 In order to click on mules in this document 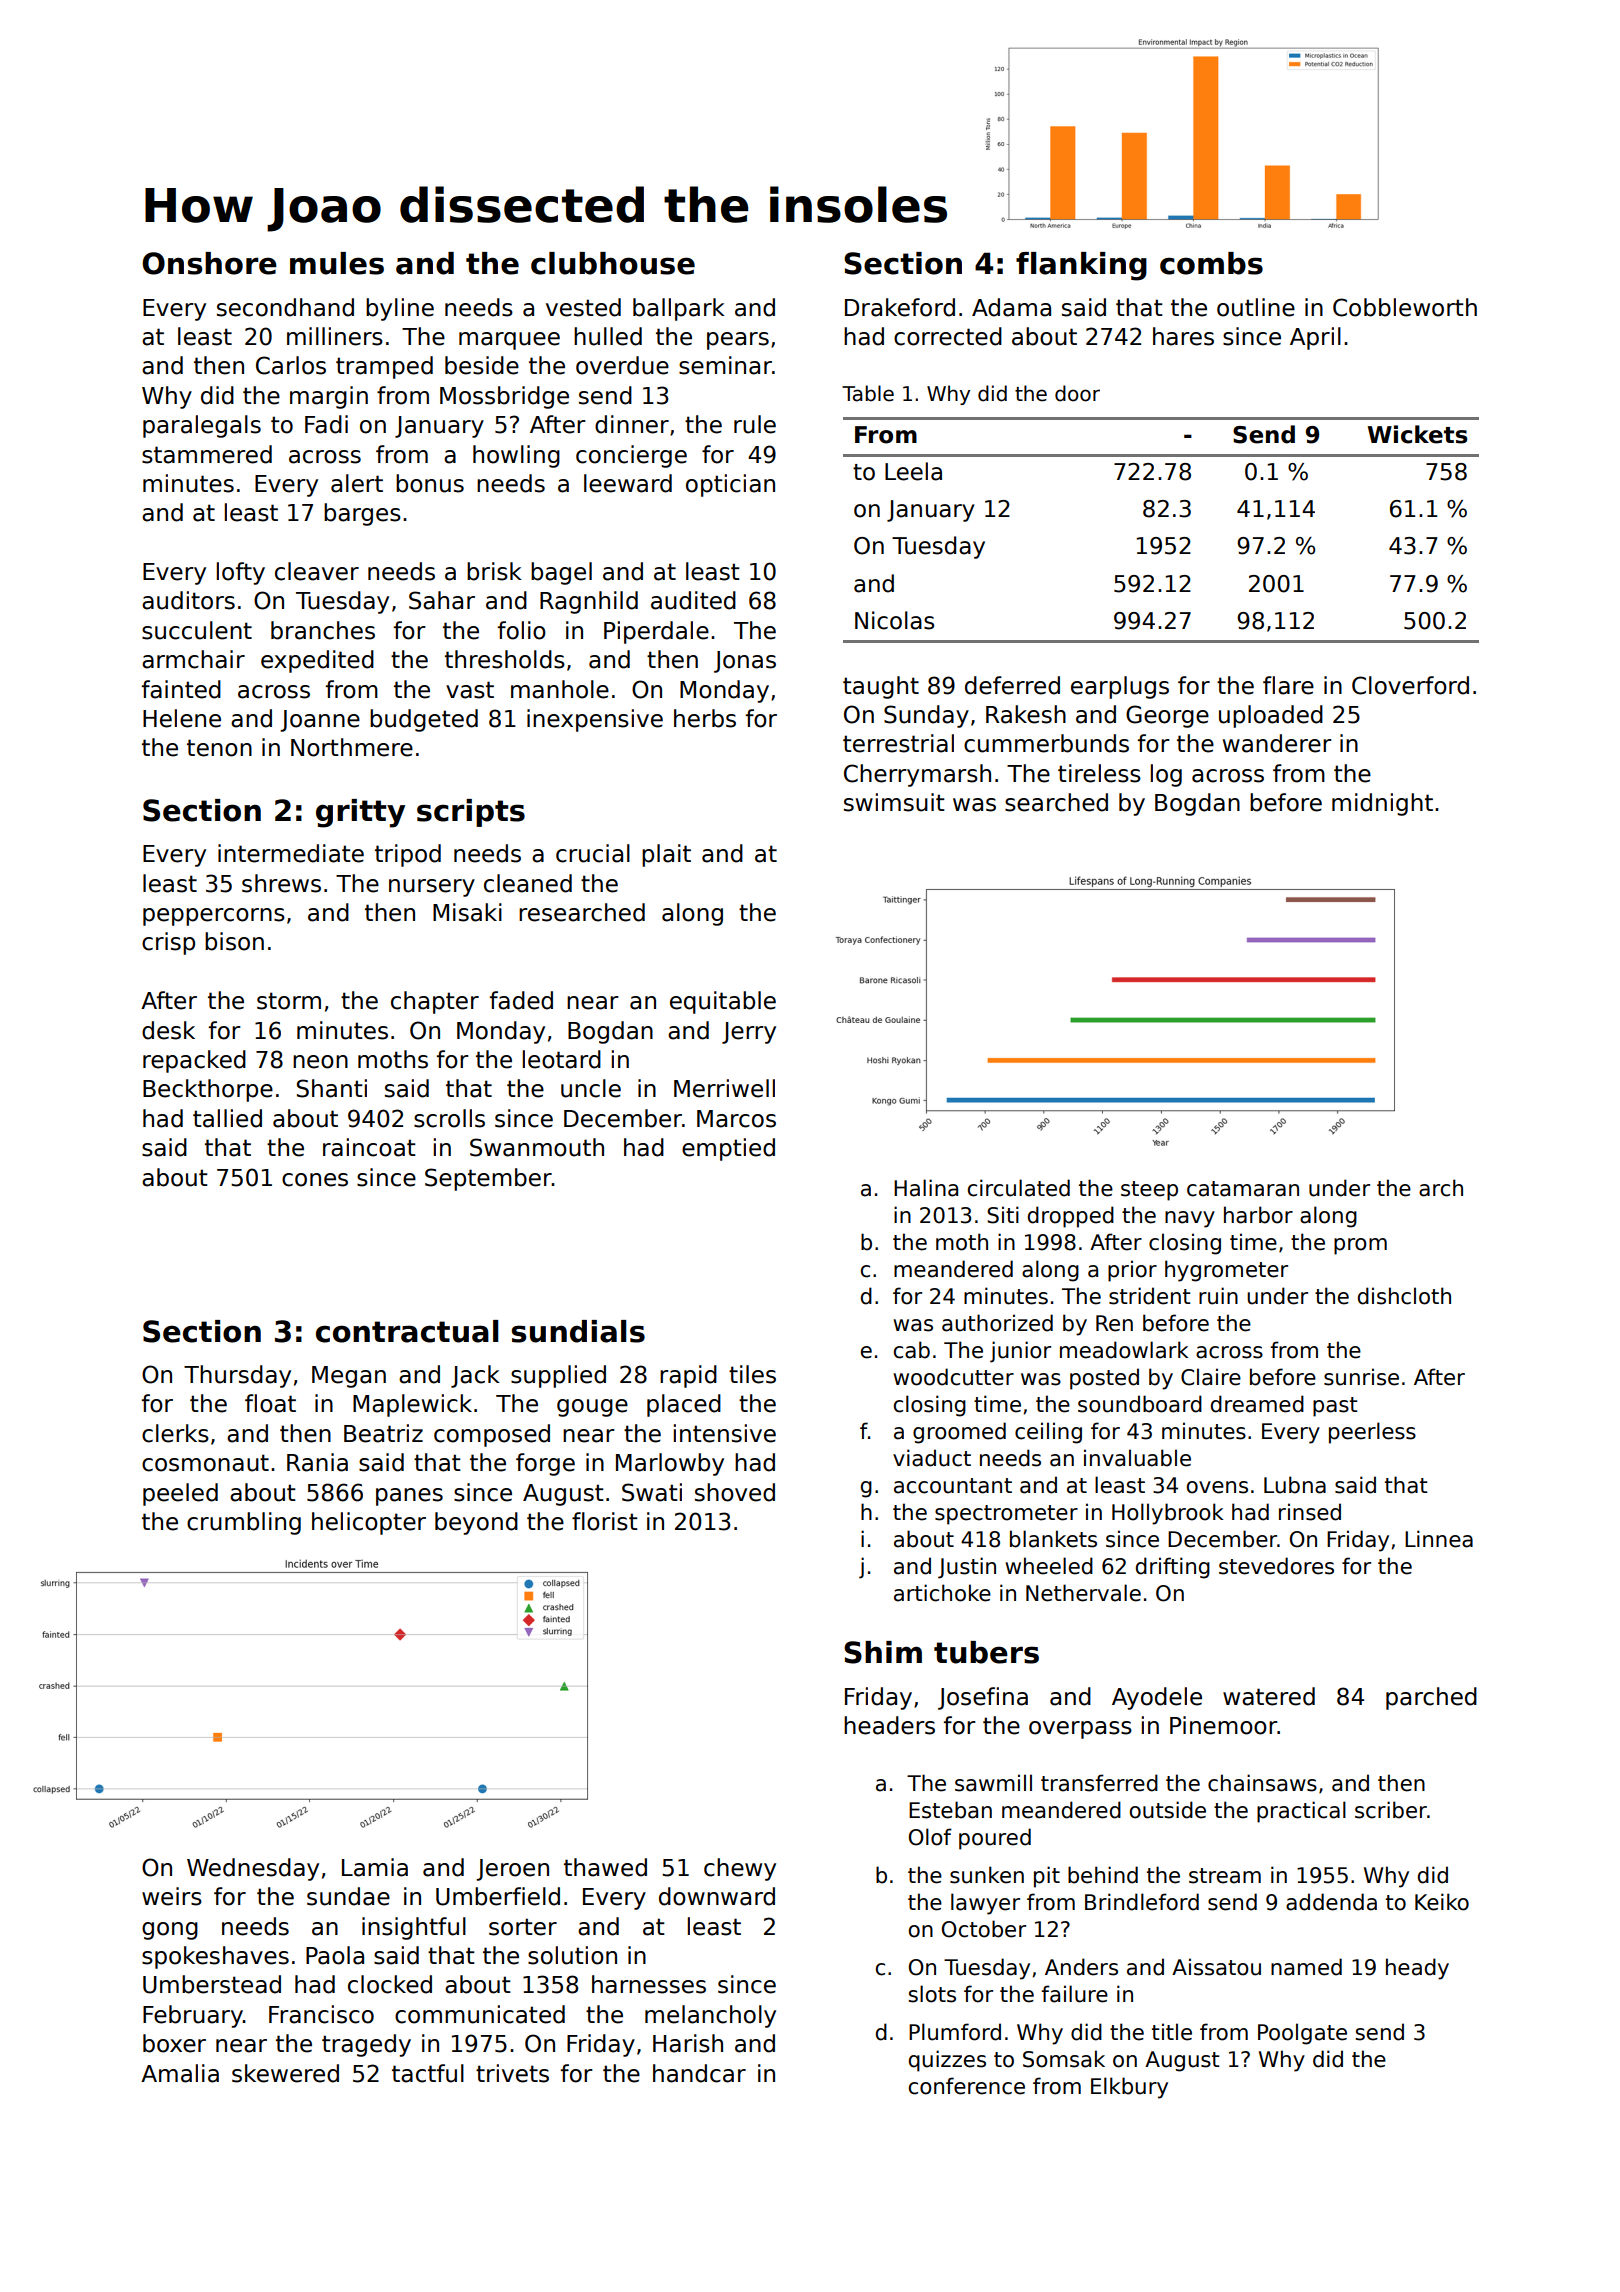, I will do `click(337, 263)`.
